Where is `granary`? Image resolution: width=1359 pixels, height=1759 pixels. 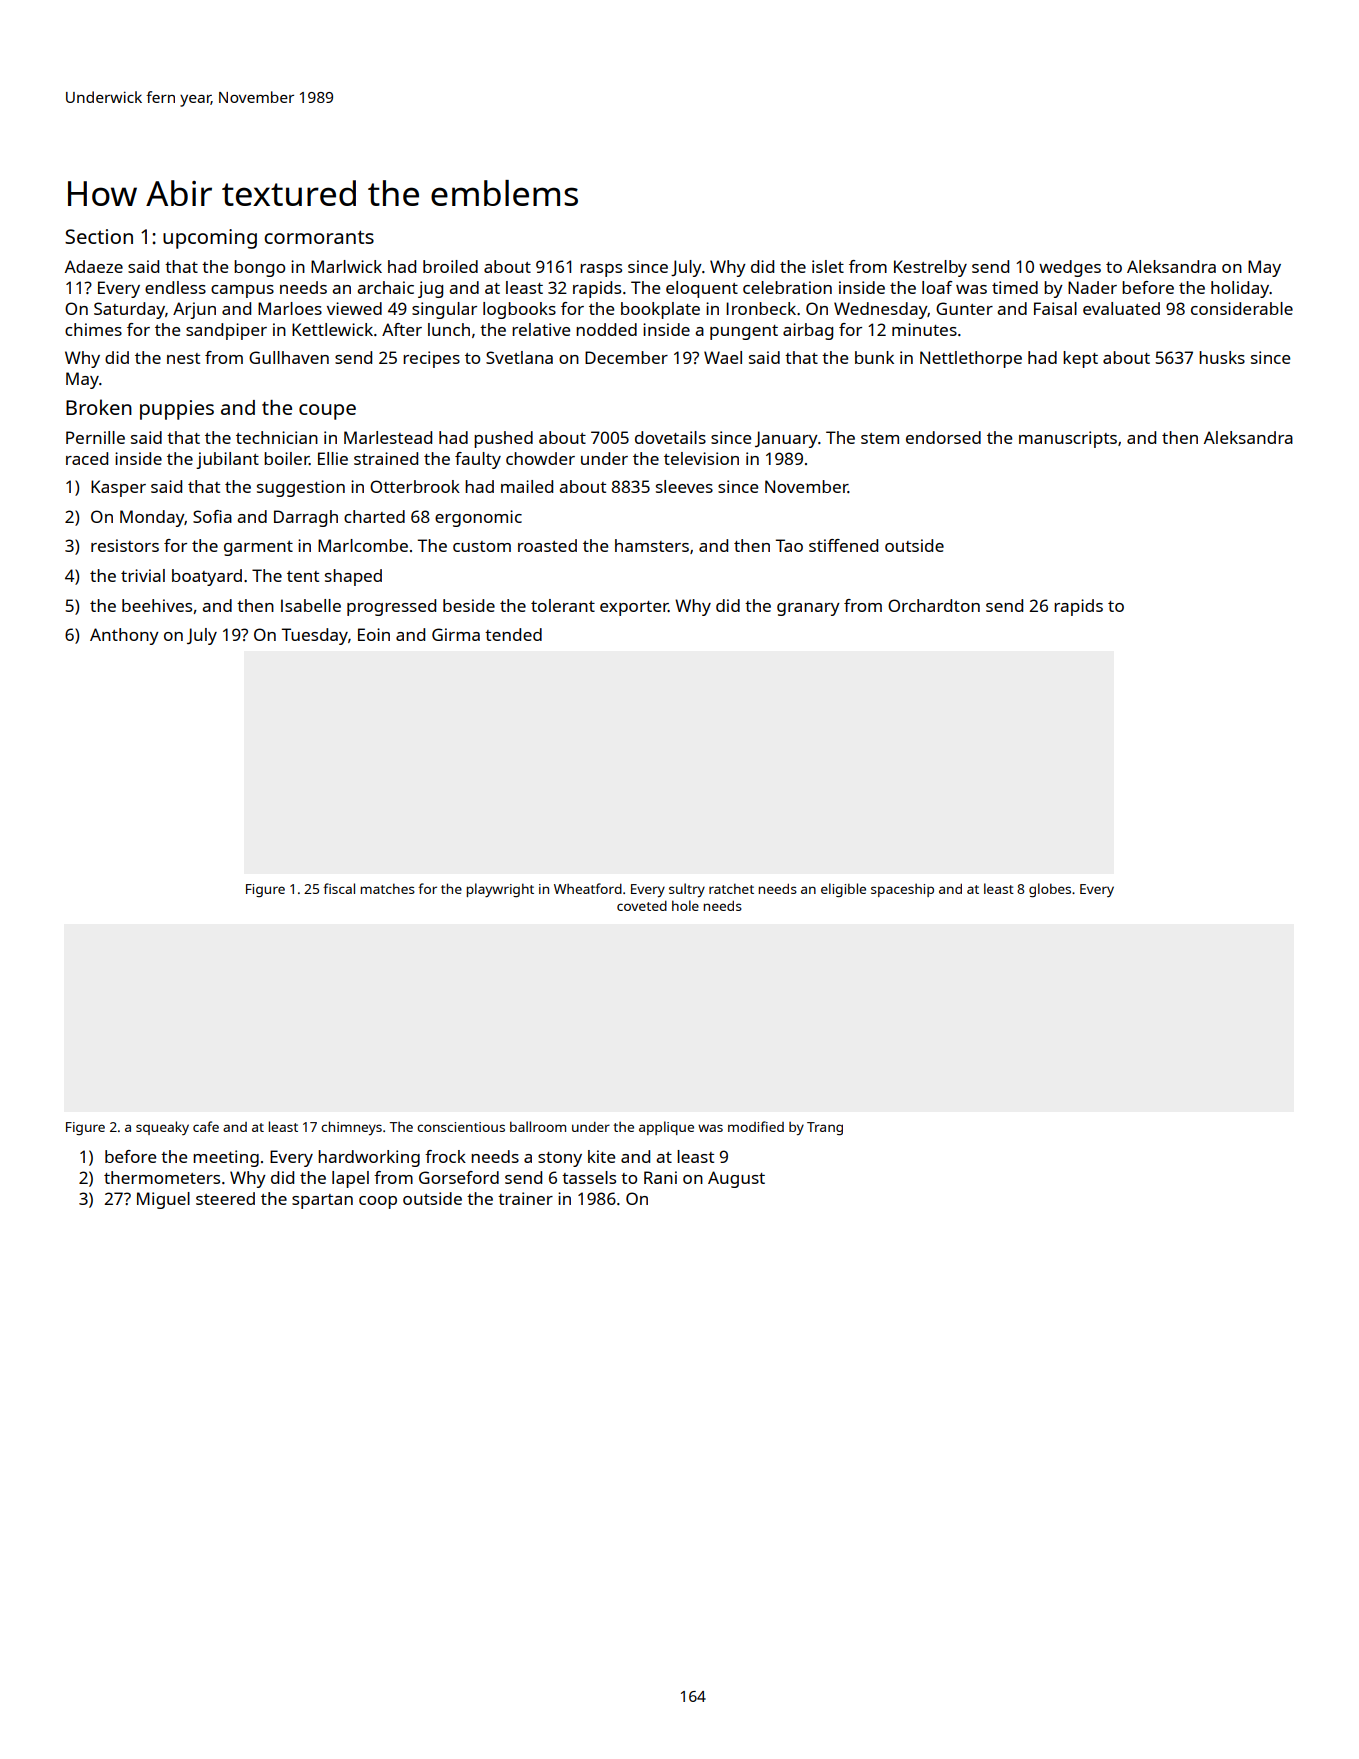
granary is located at coordinates (808, 609).
